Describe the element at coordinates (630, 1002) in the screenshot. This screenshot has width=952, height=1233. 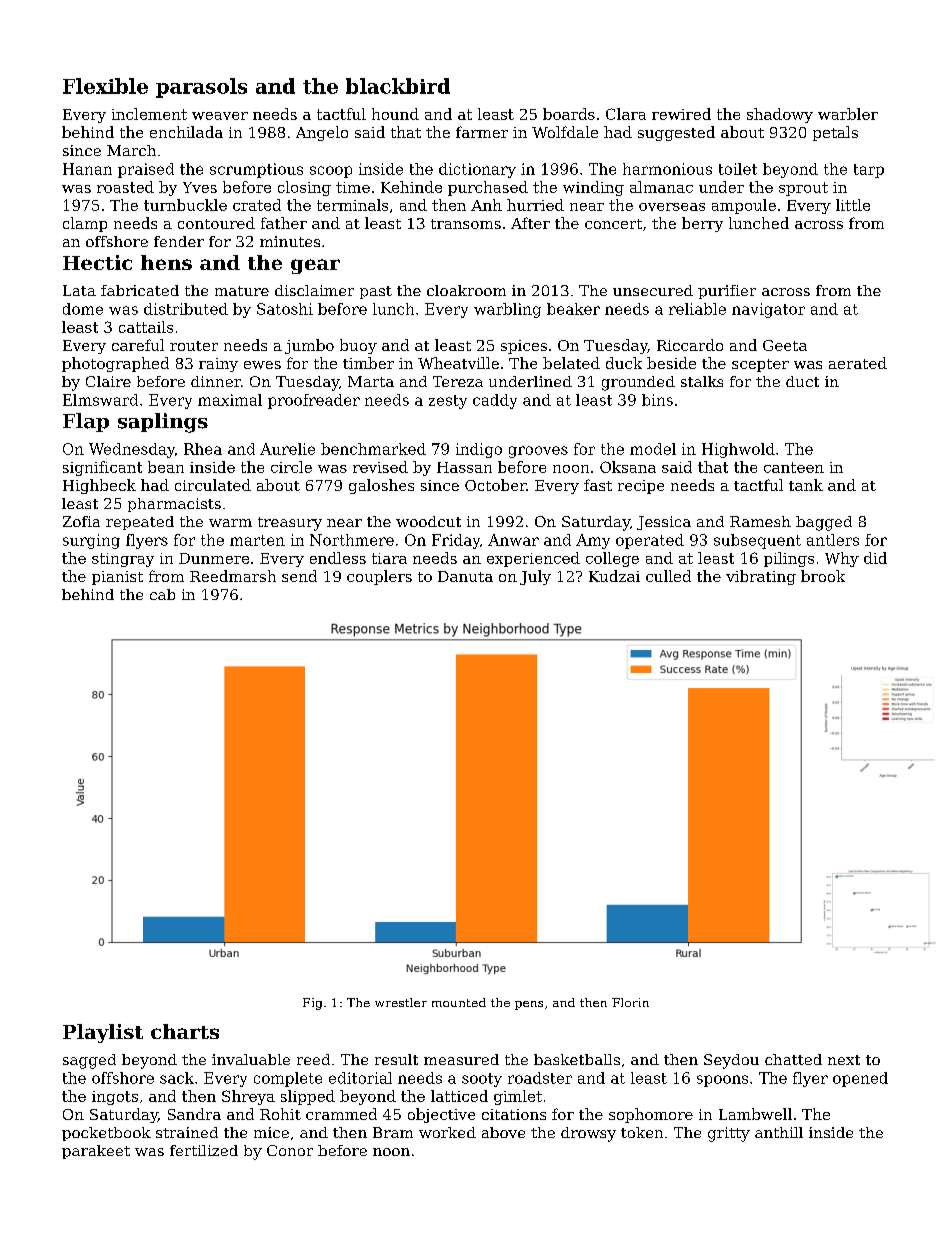
I see `Florin` at that location.
